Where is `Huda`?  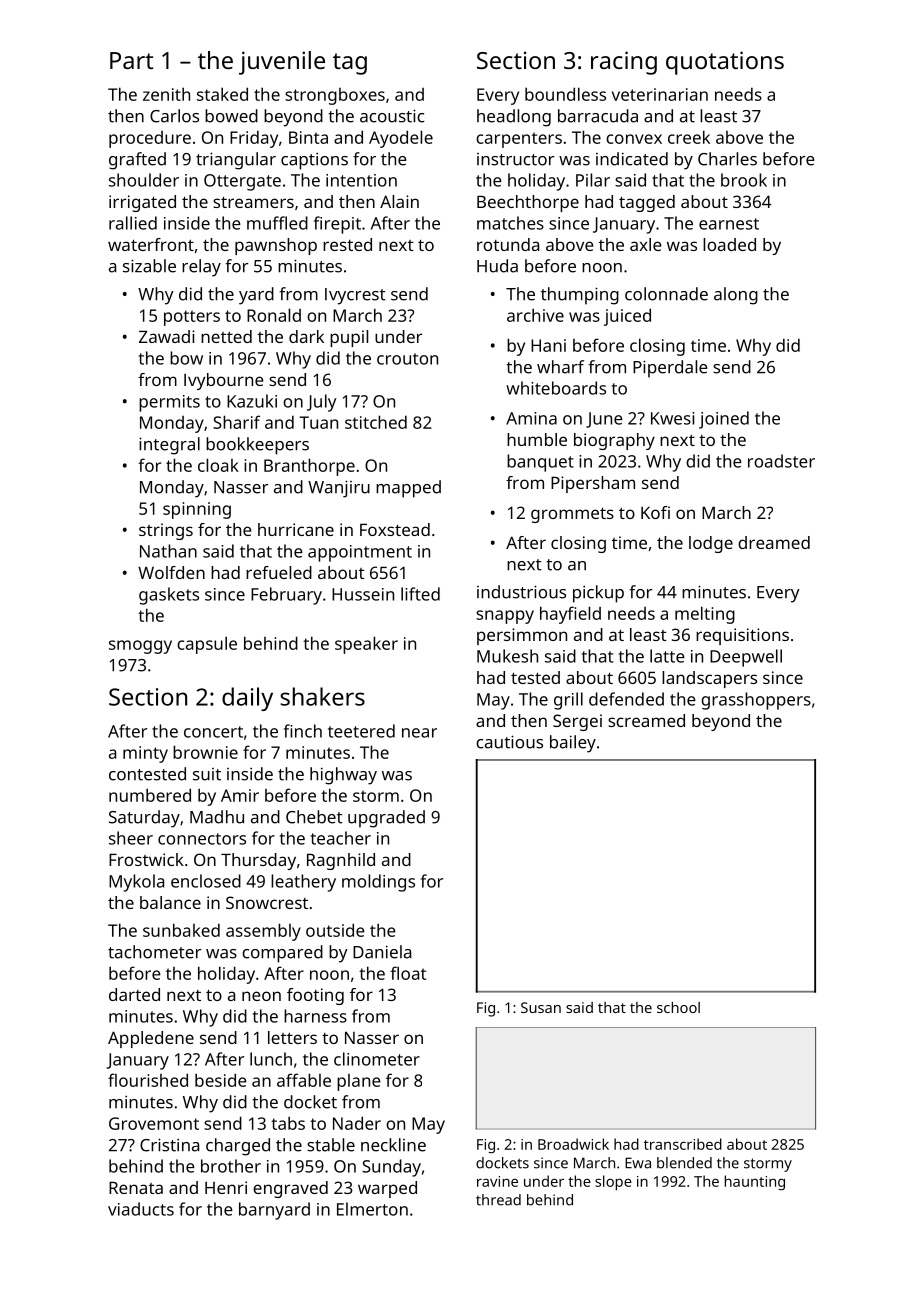 Huda is located at coordinates (497, 266).
